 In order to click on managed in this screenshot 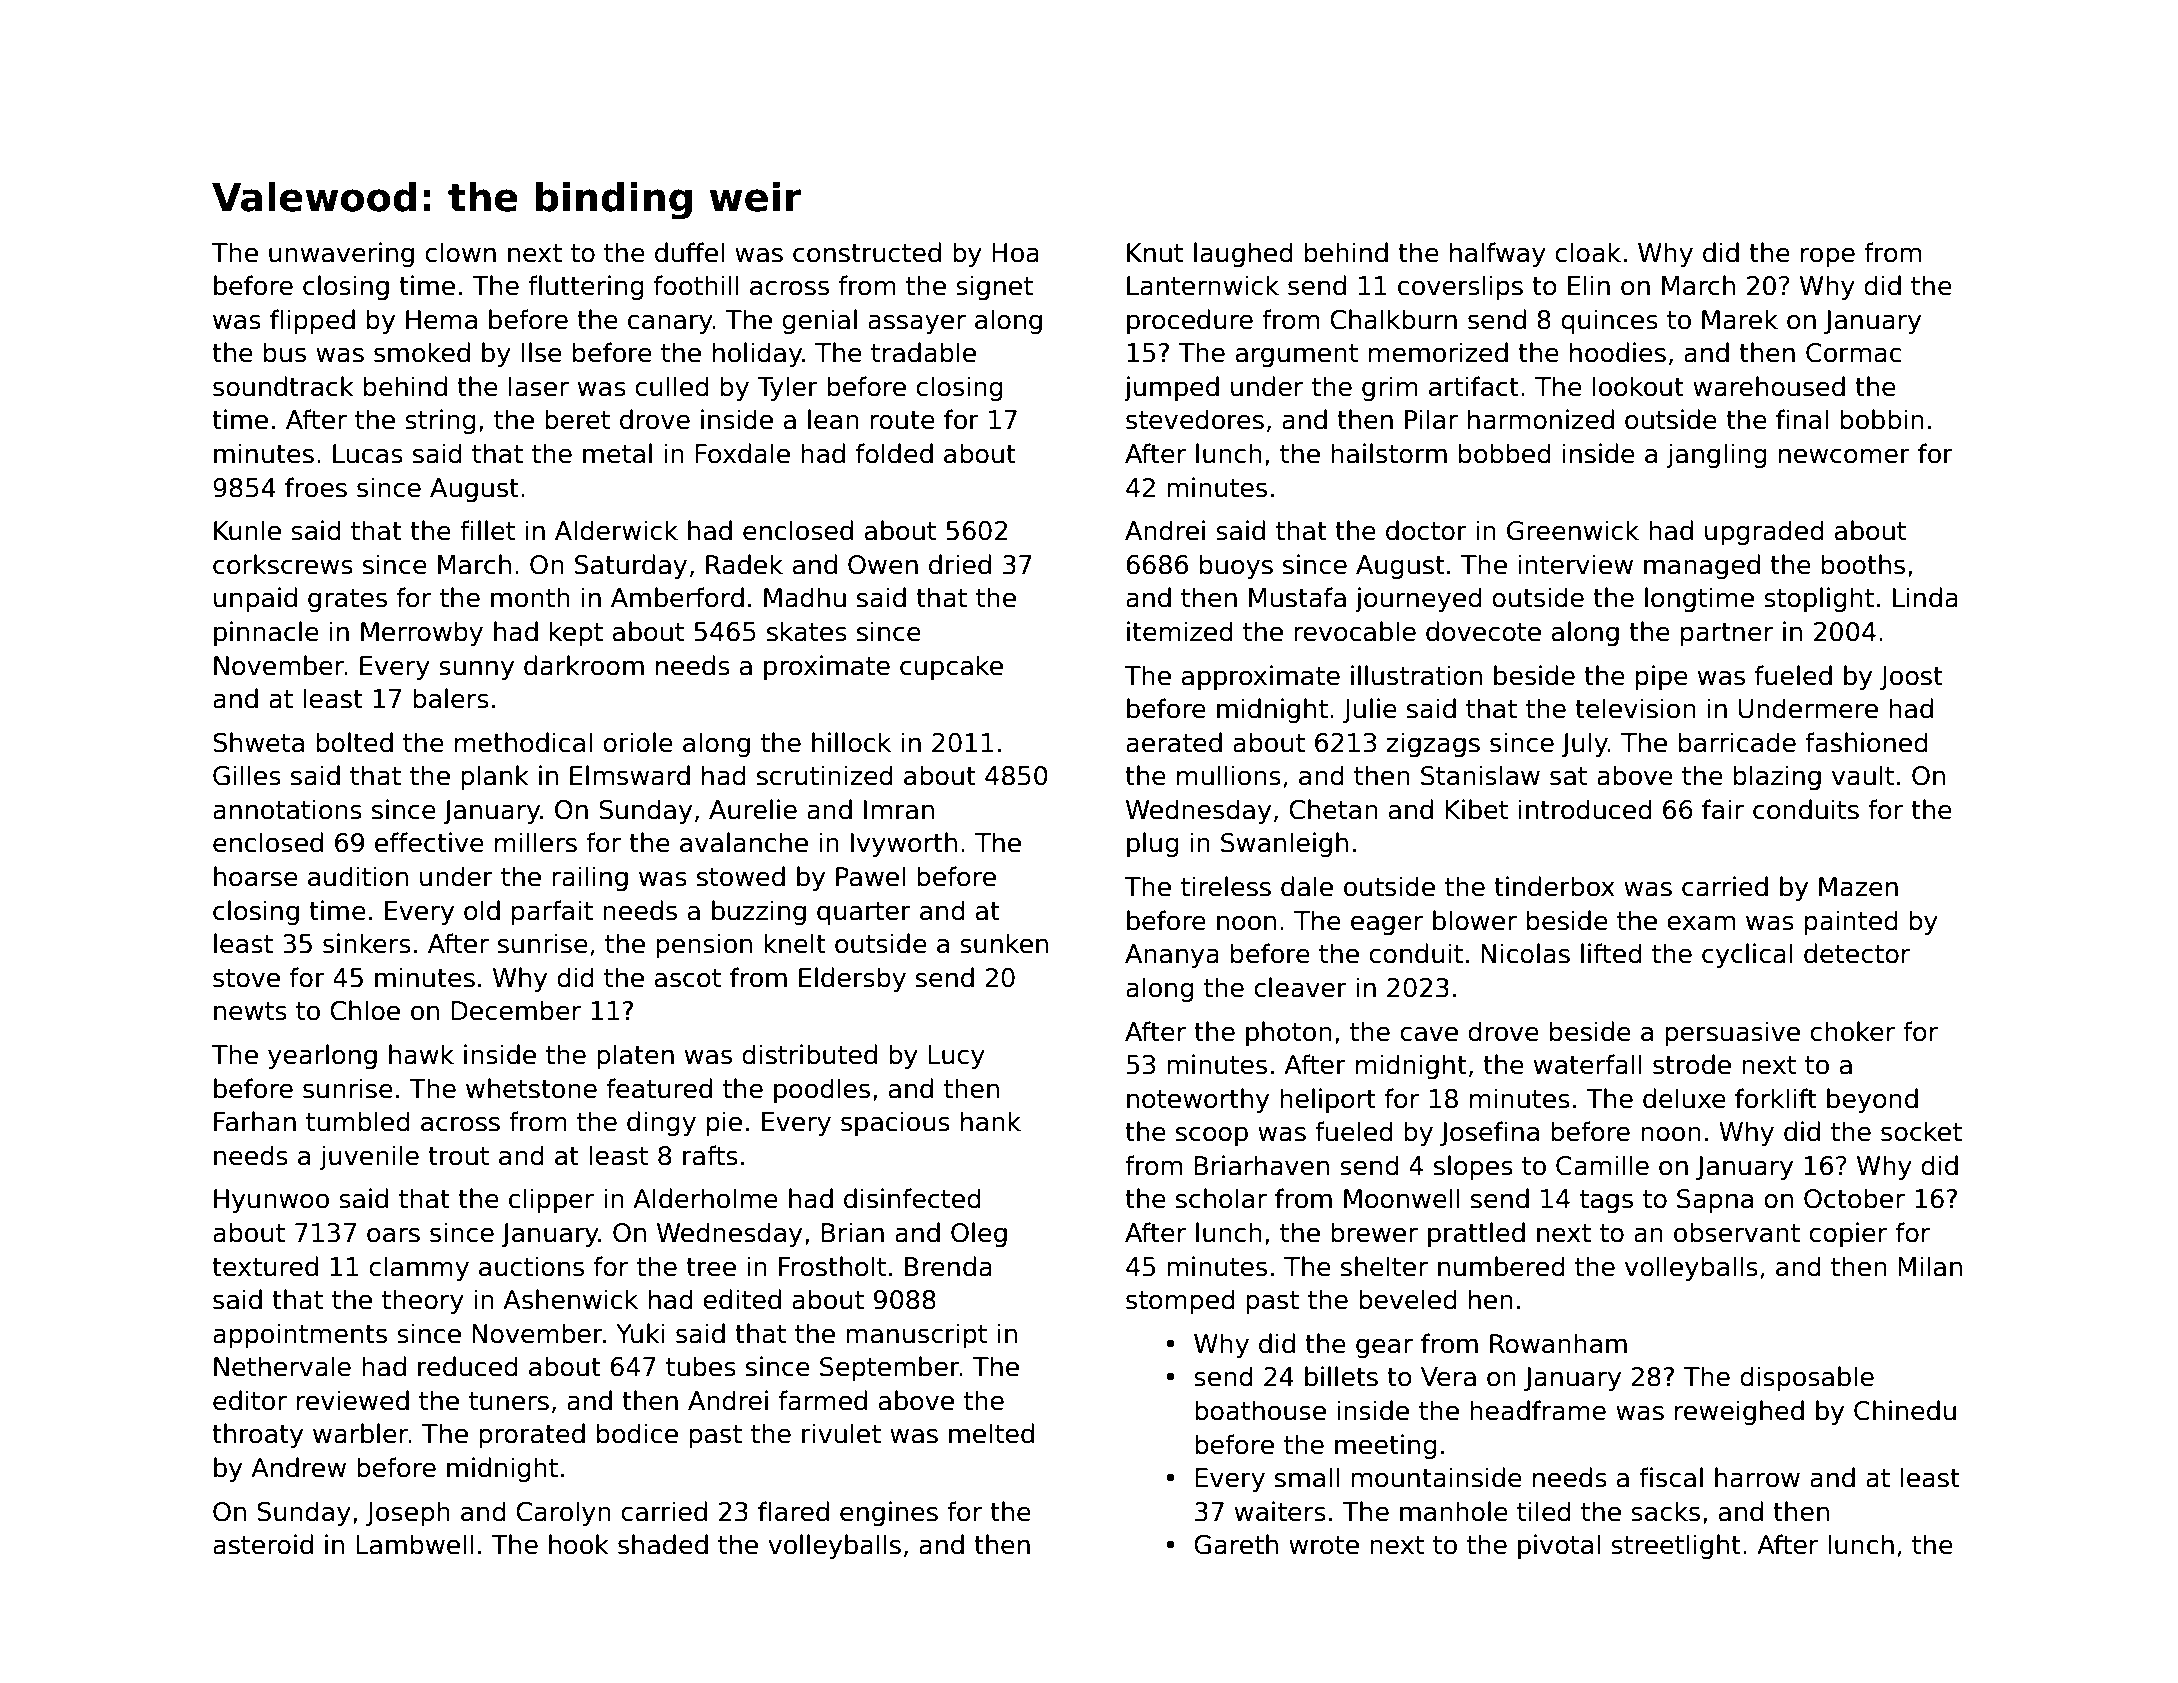, I will do `click(1702, 566)`.
